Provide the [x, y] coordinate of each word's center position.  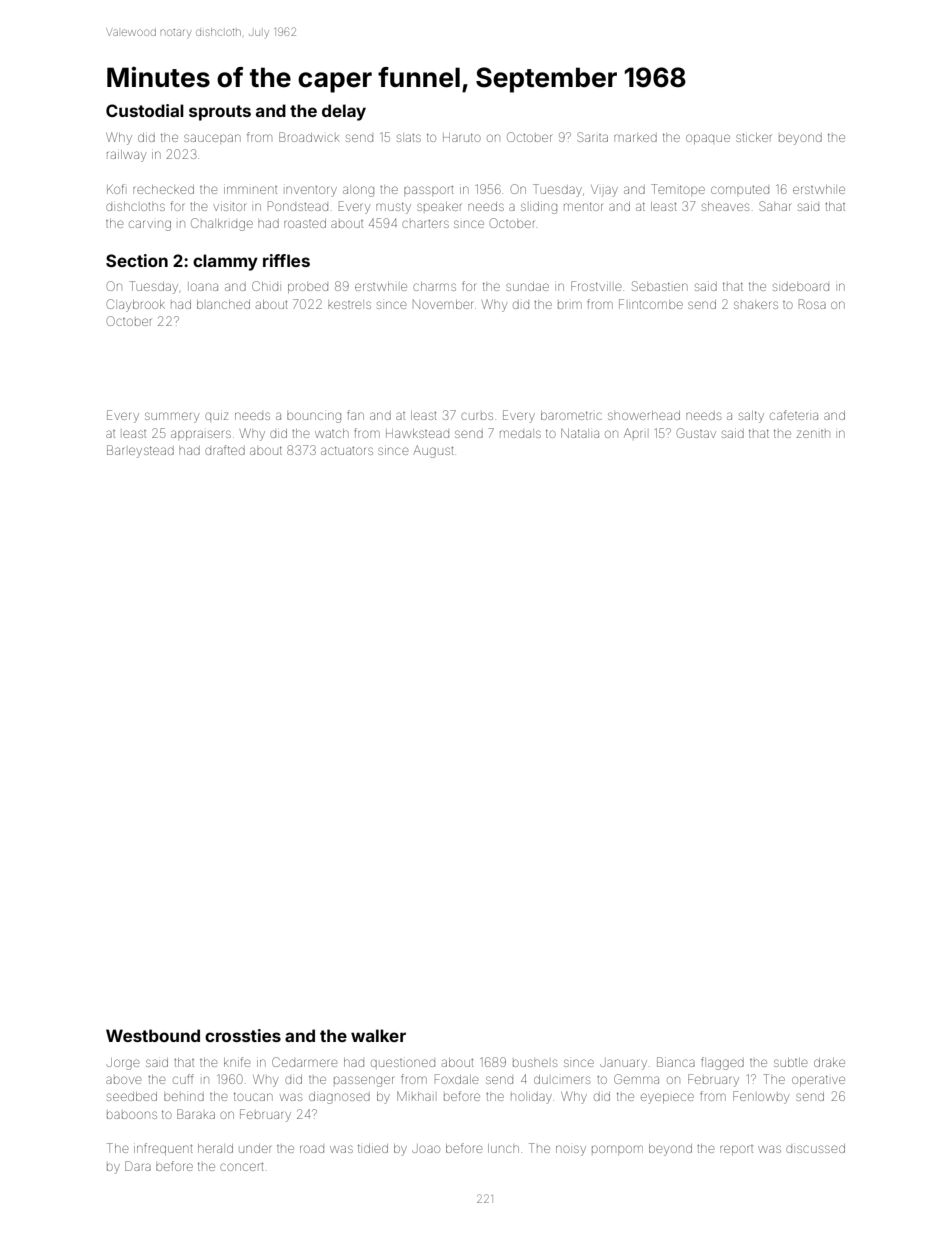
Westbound [153, 1035]
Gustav [696, 433]
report [736, 1150]
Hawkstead [417, 433]
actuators [347, 450]
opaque [708, 139]
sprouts [220, 113]
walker [378, 1035]
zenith [813, 434]
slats [409, 138]
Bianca [676, 1062]
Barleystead [140, 451]
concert [241, 1167]
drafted [225, 450]
